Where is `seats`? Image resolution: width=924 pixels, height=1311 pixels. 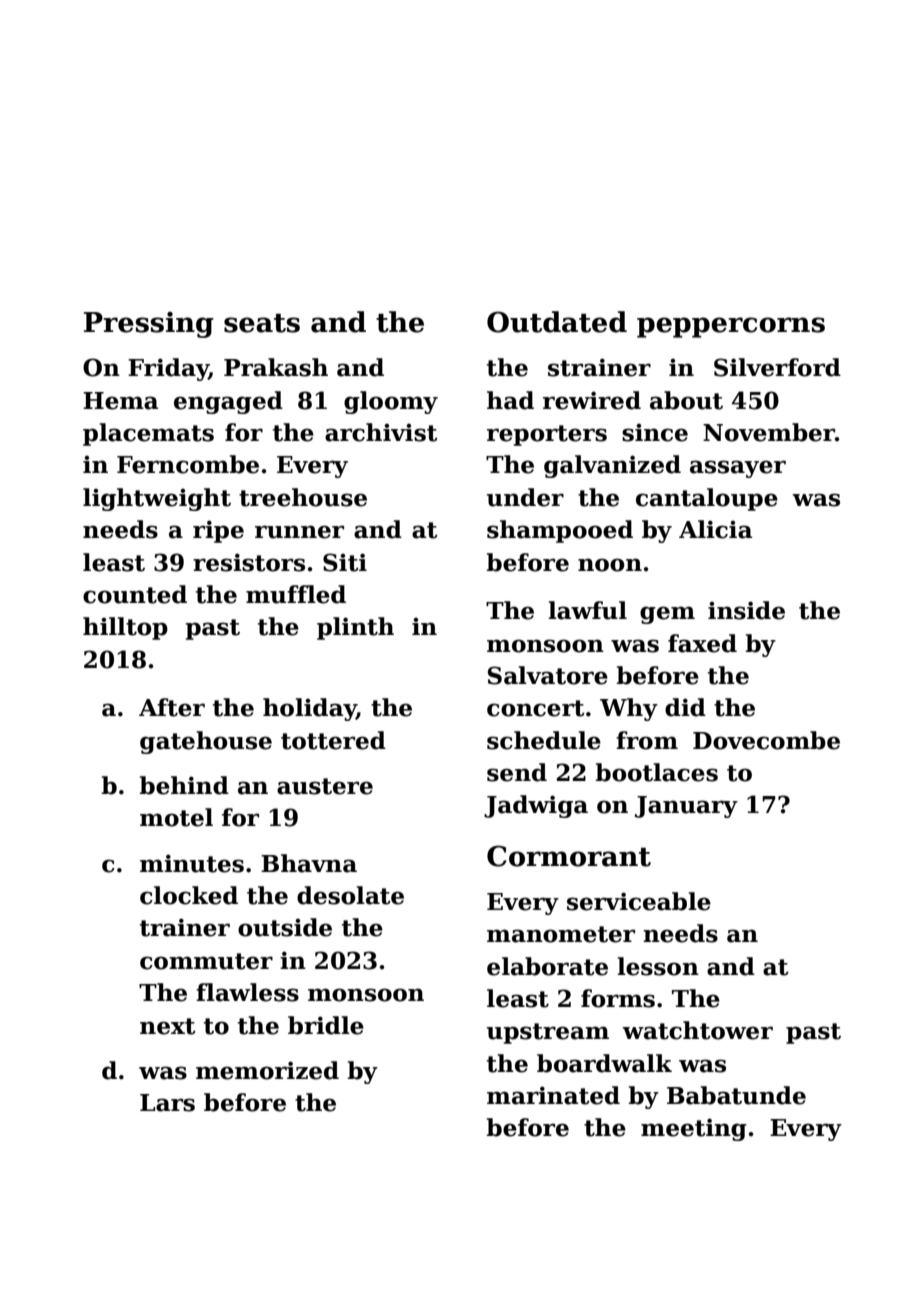
seats is located at coordinates (262, 323).
